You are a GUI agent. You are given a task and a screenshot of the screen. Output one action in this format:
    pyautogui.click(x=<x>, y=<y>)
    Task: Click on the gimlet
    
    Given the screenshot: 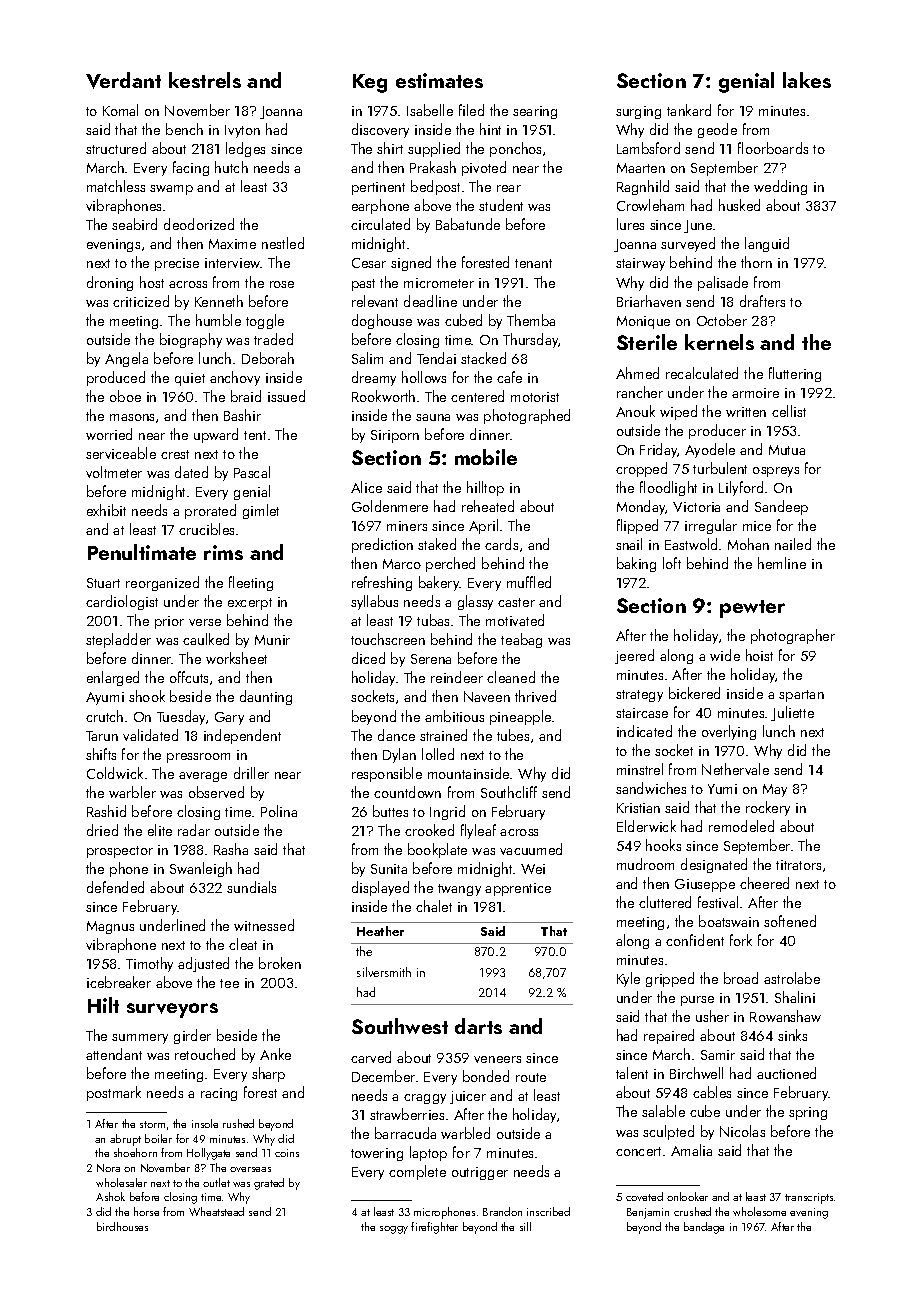 What is the action you would take?
    pyautogui.click(x=261, y=511)
